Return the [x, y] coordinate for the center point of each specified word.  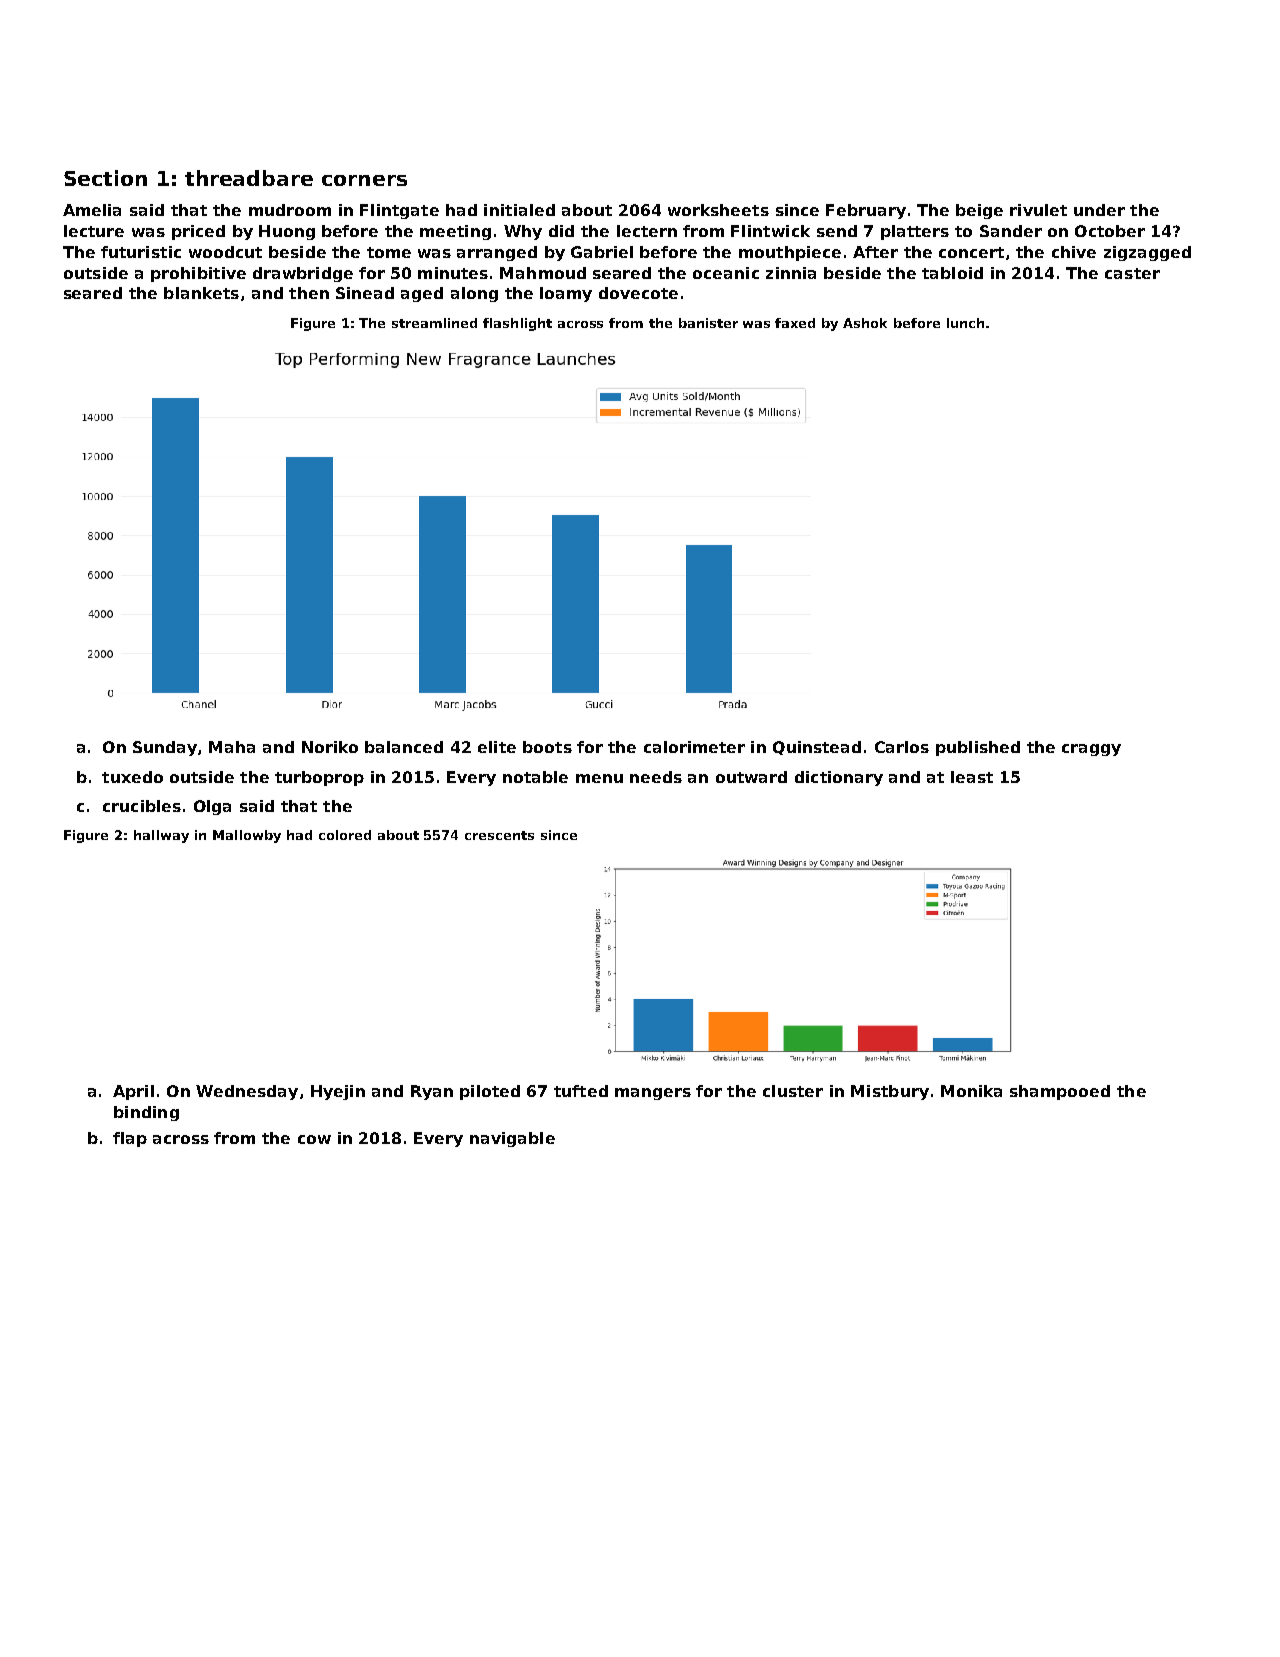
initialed [519, 210]
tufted [581, 1091]
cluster [793, 1091]
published [978, 748]
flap [130, 1139]
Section [105, 178]
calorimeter [694, 747]
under [1099, 210]
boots [547, 747]
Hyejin [338, 1092]
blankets [201, 293]
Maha [232, 747]
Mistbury [890, 1092]
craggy [1091, 750]
